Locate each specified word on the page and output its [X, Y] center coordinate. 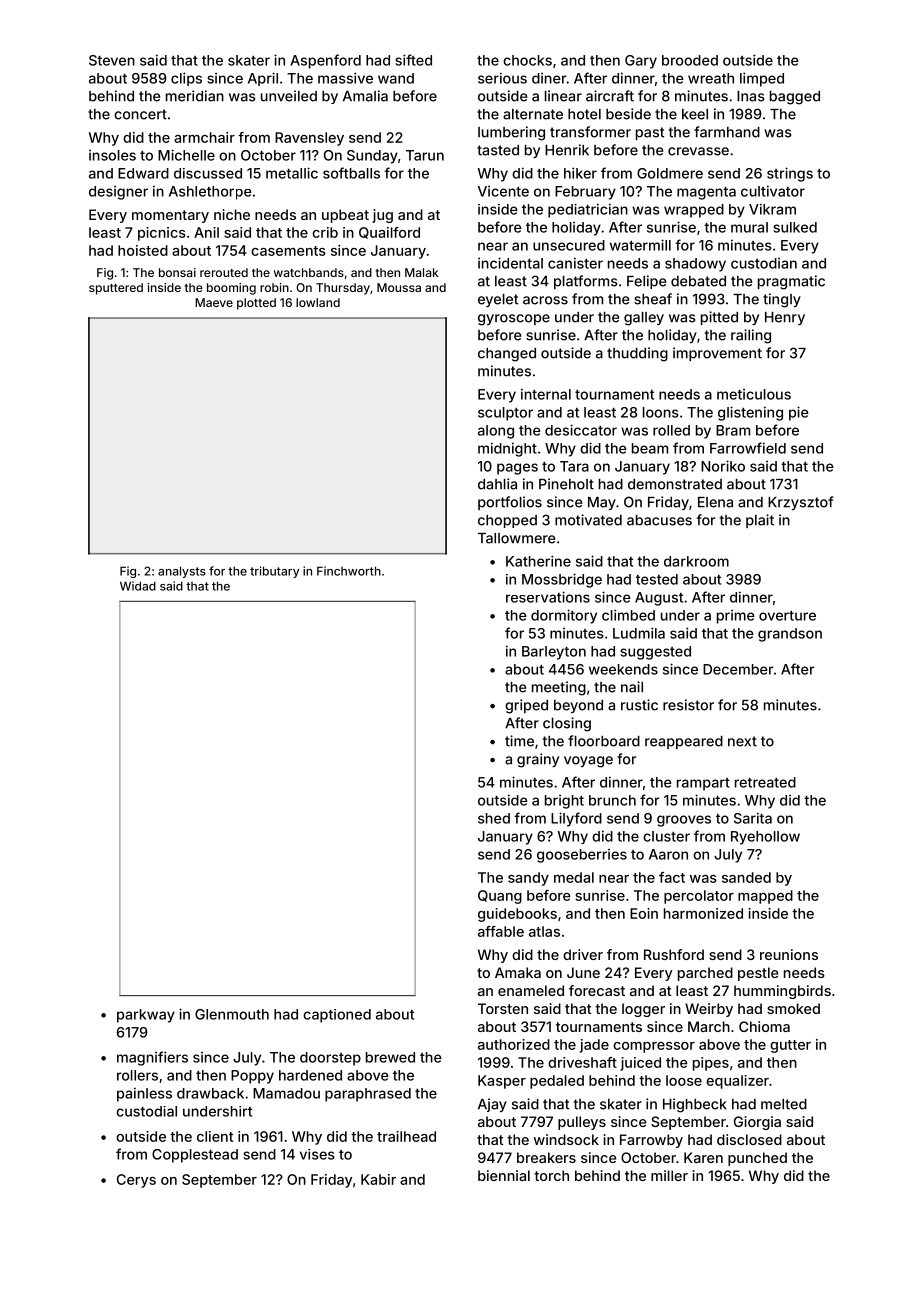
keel [695, 114]
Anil [206, 232]
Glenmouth [232, 1014]
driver [583, 954]
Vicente [503, 191]
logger [643, 1010]
